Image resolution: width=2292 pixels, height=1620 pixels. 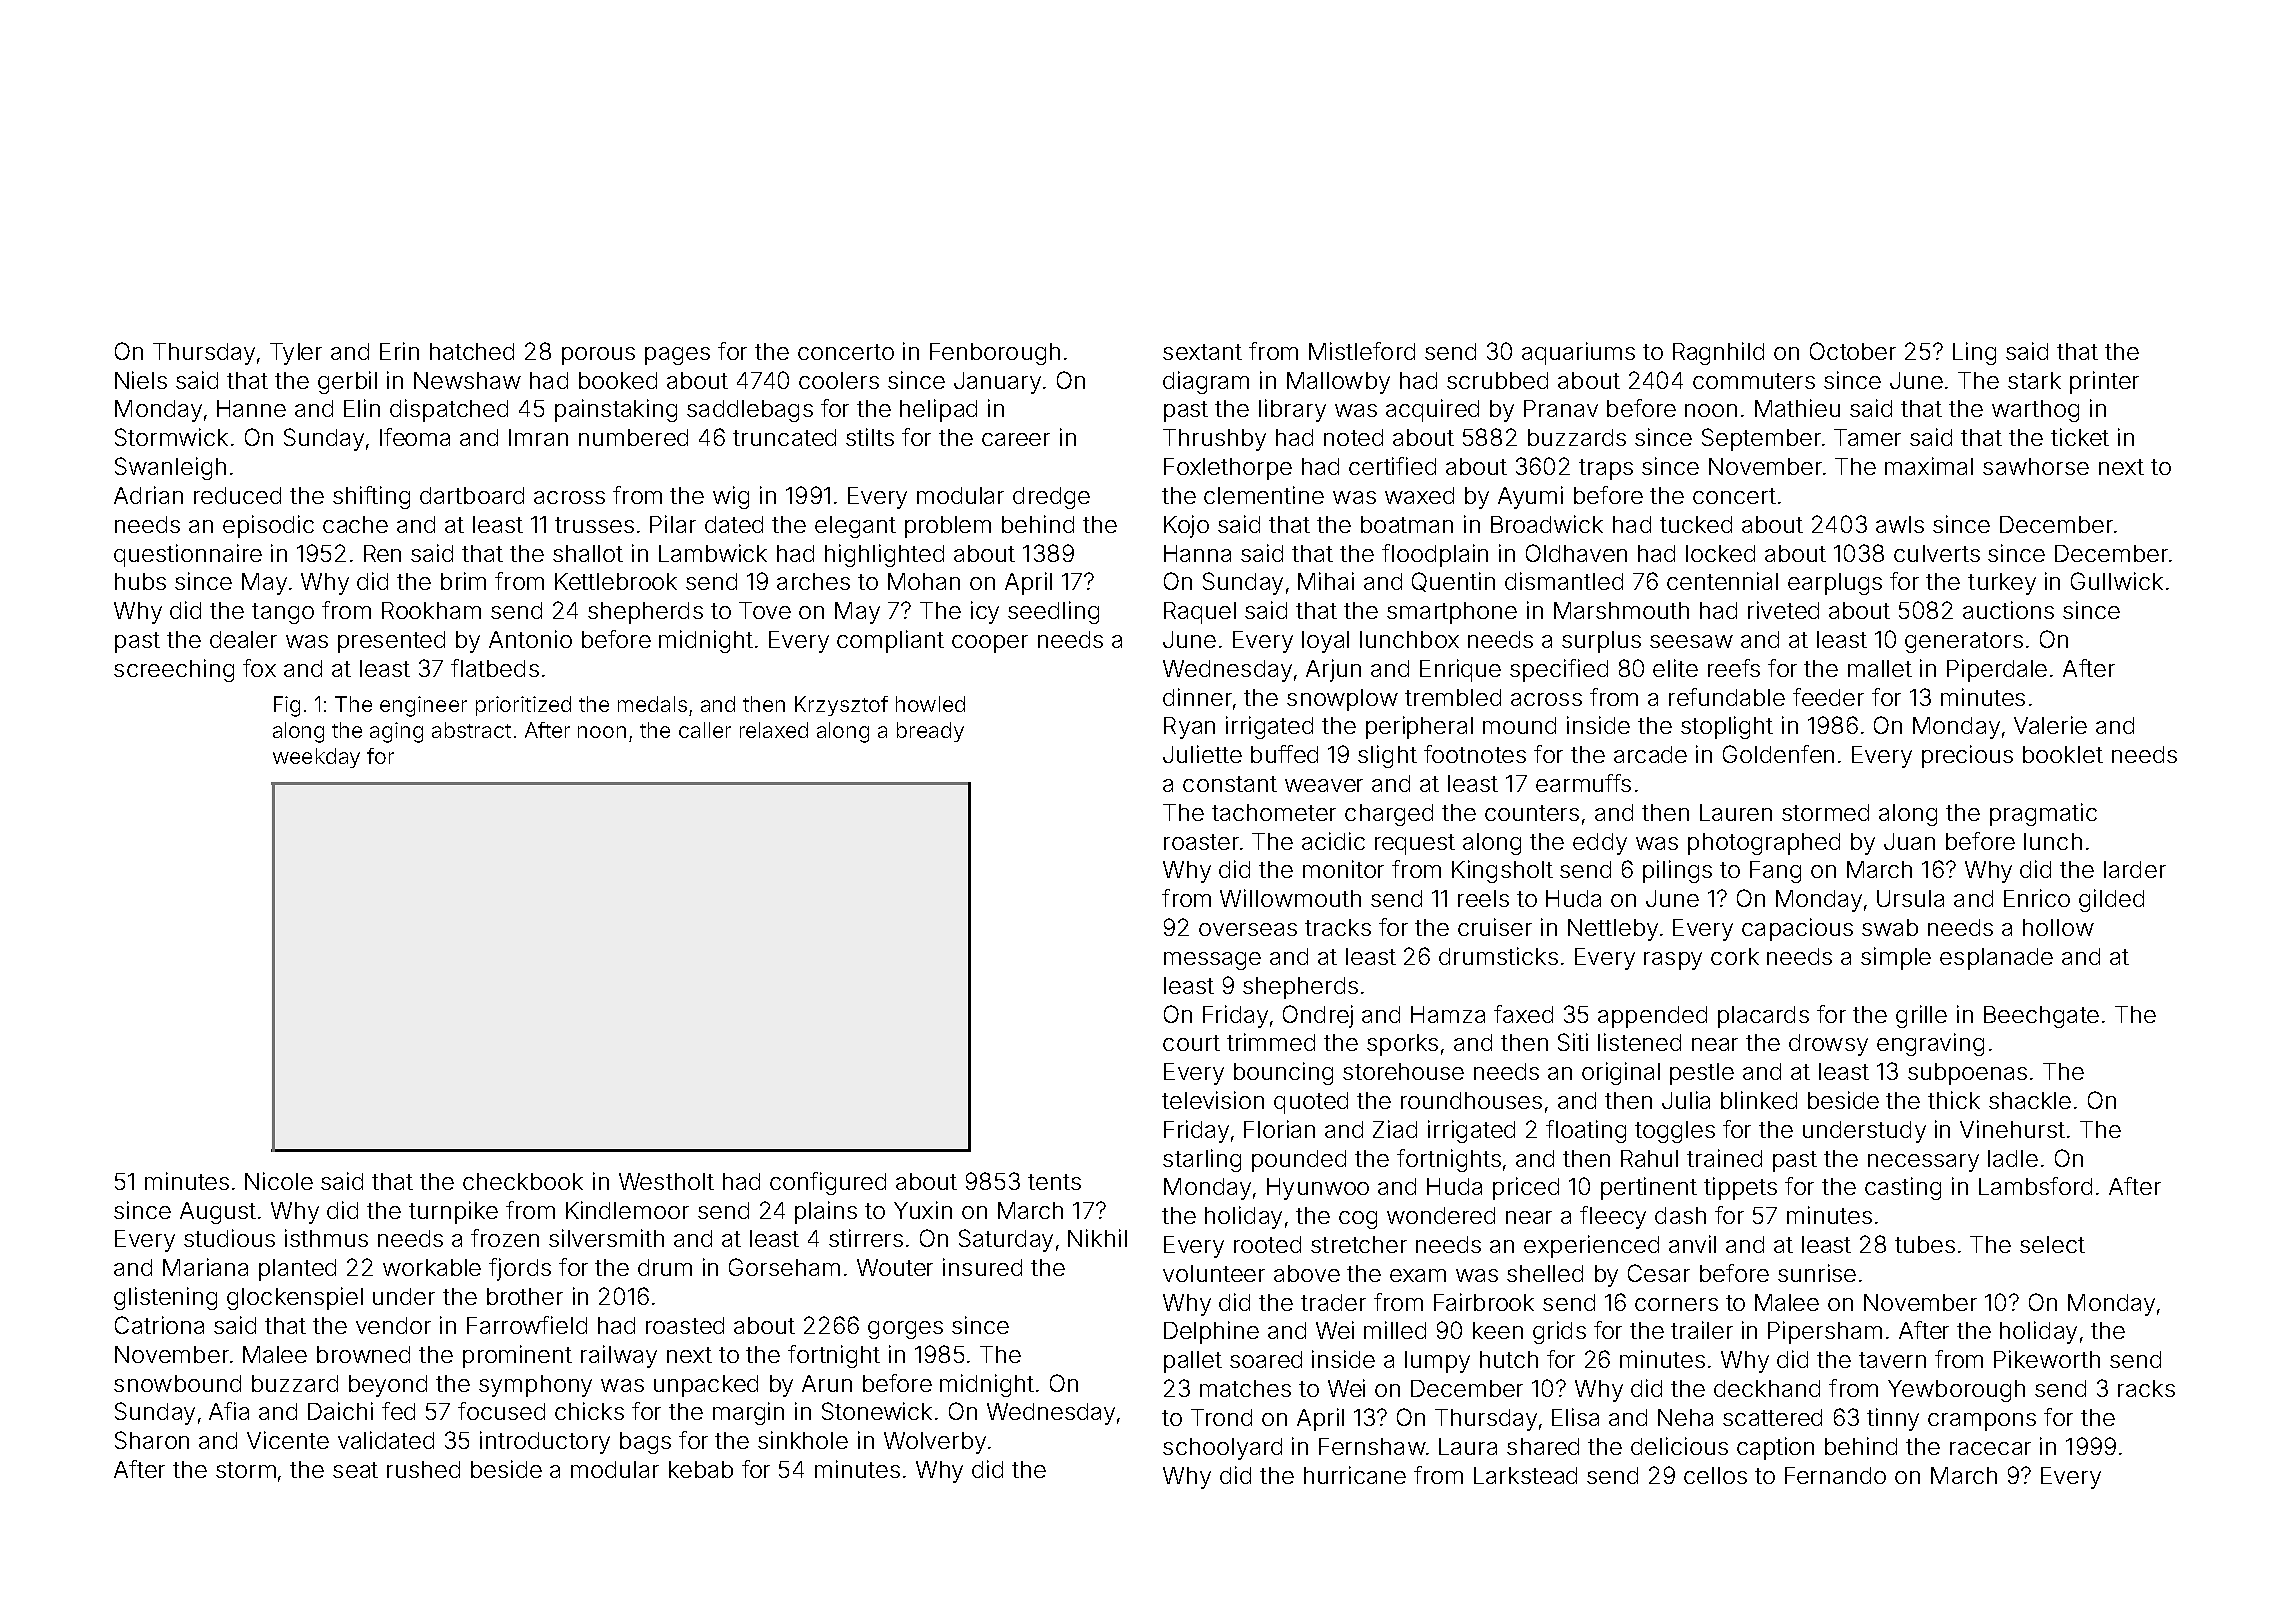 What do you see at coordinates (1248, 929) in the screenshot?
I see `overseas` at bounding box center [1248, 929].
